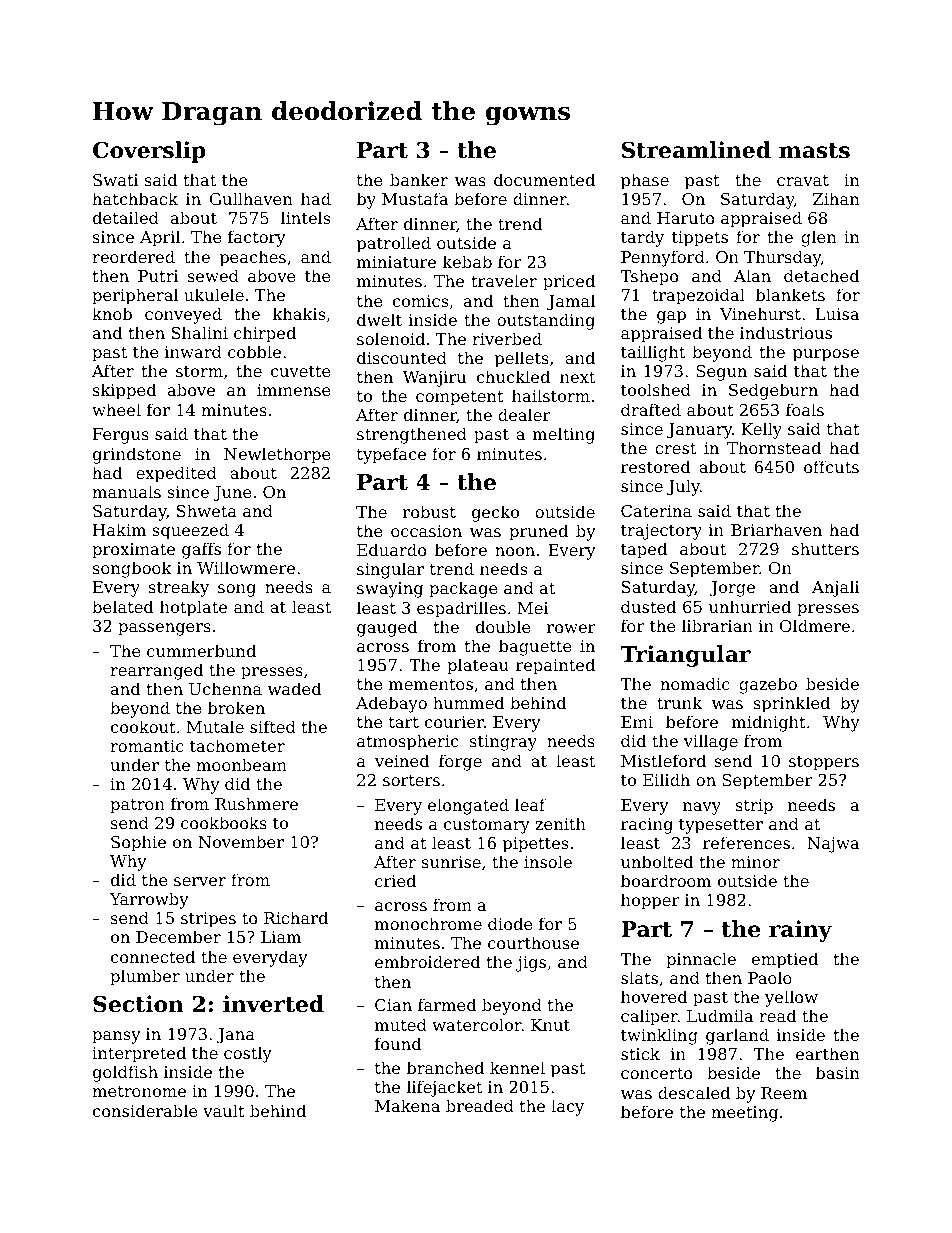  What do you see at coordinates (149, 152) in the screenshot?
I see `Coverslip` at bounding box center [149, 152].
